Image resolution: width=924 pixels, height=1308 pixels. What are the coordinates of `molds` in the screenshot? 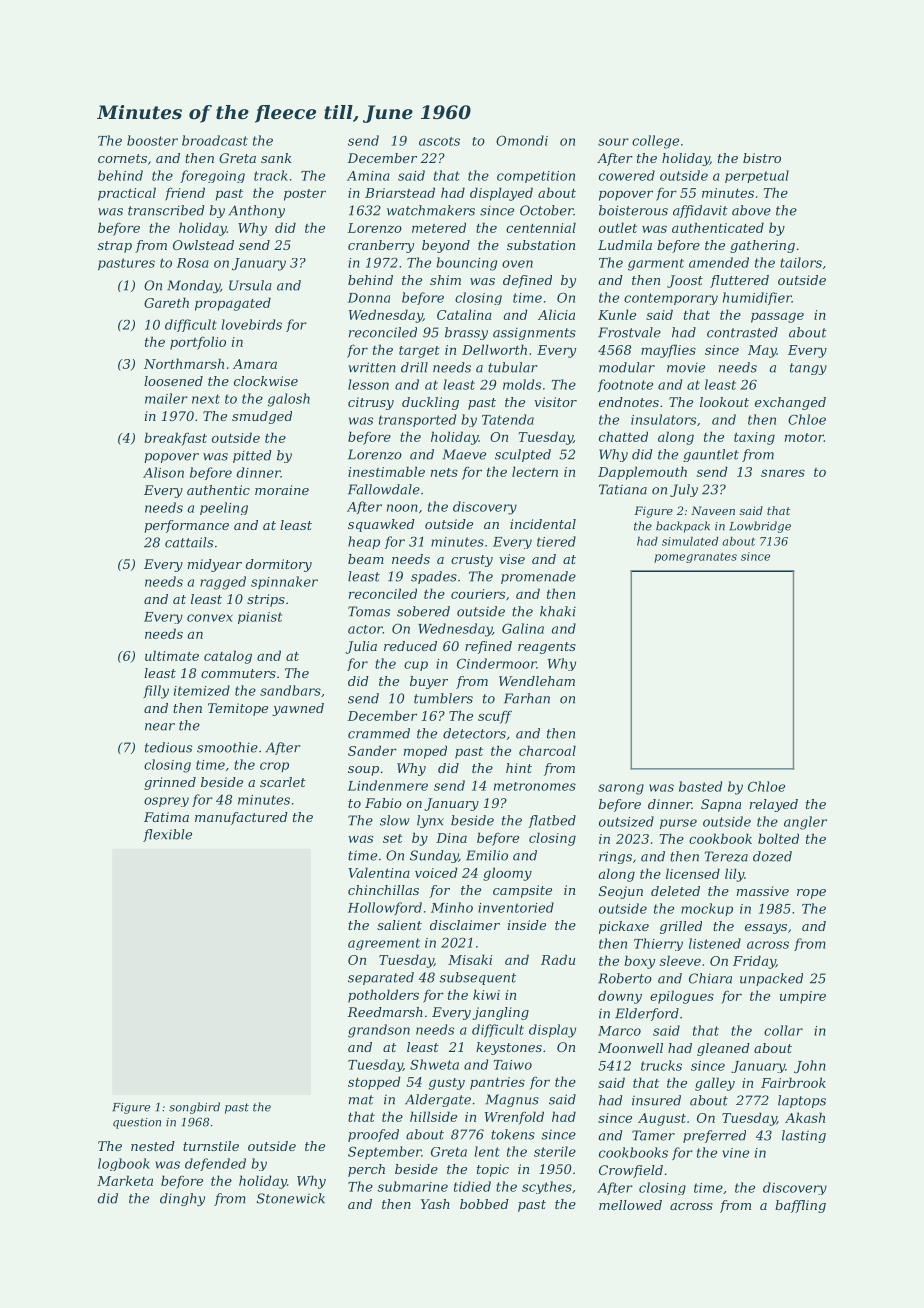 It's located at (522, 384).
